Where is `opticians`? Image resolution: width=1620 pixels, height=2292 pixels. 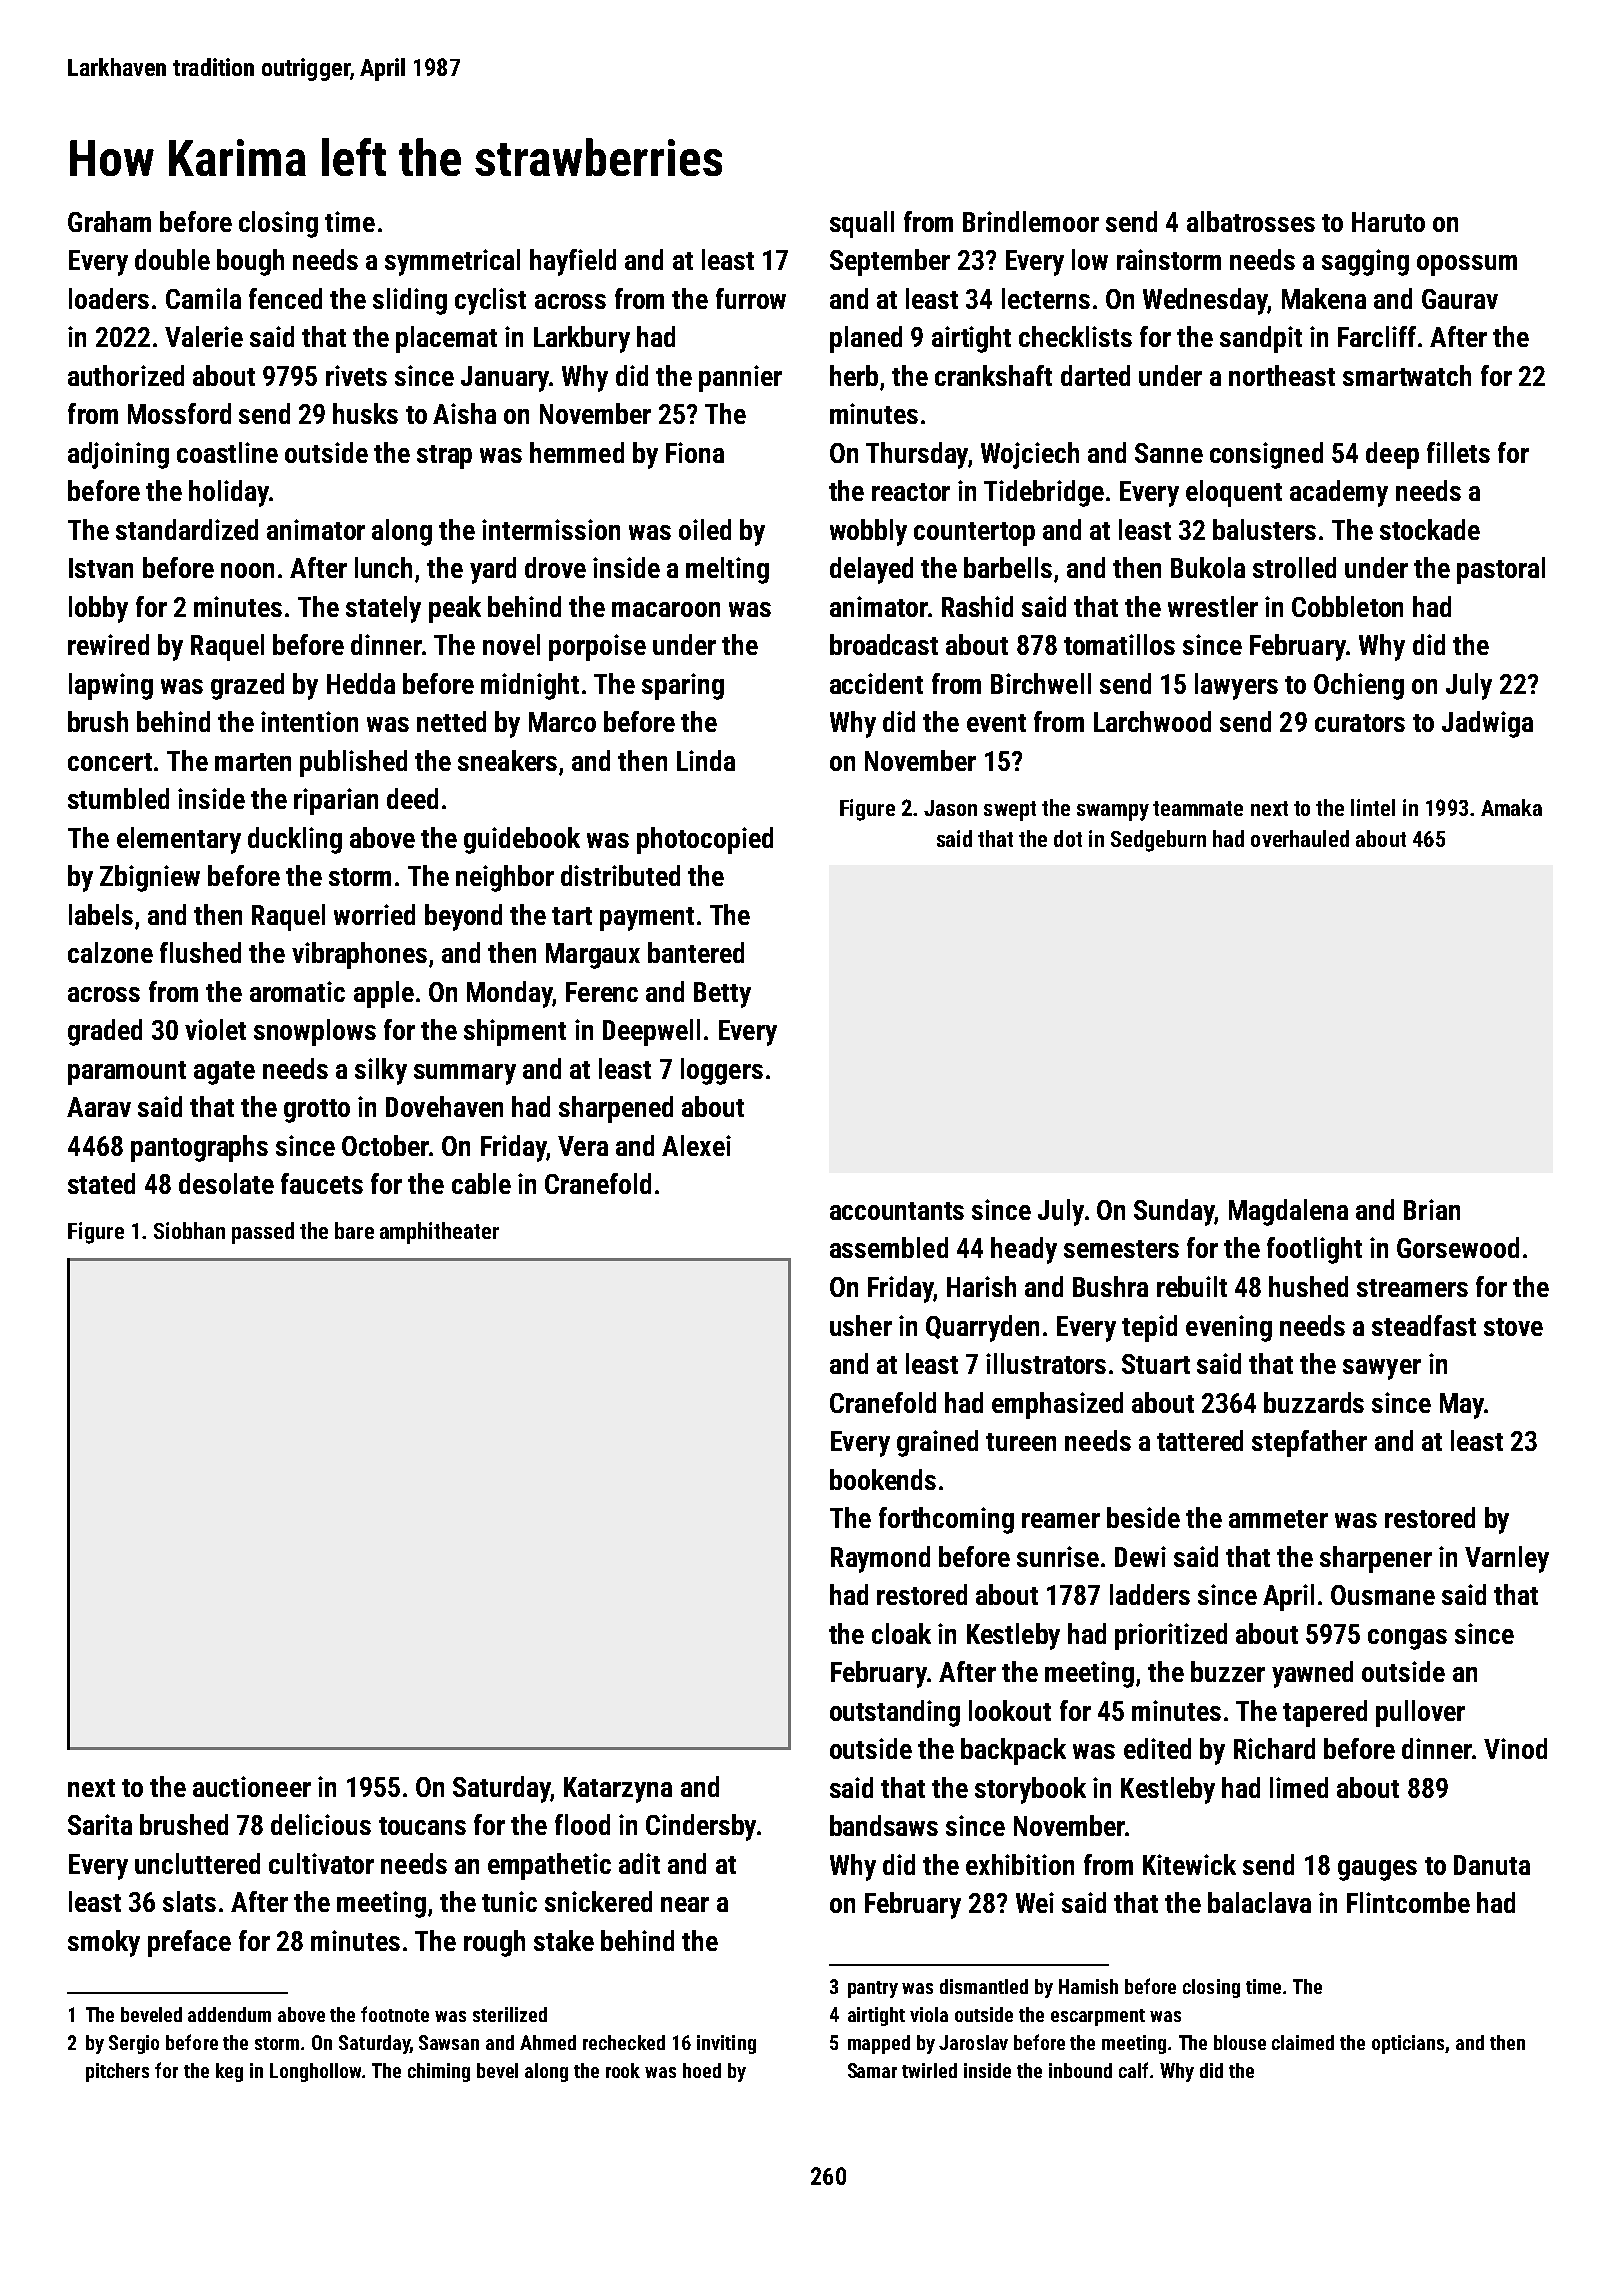 opticians is located at coordinates (1409, 2044).
